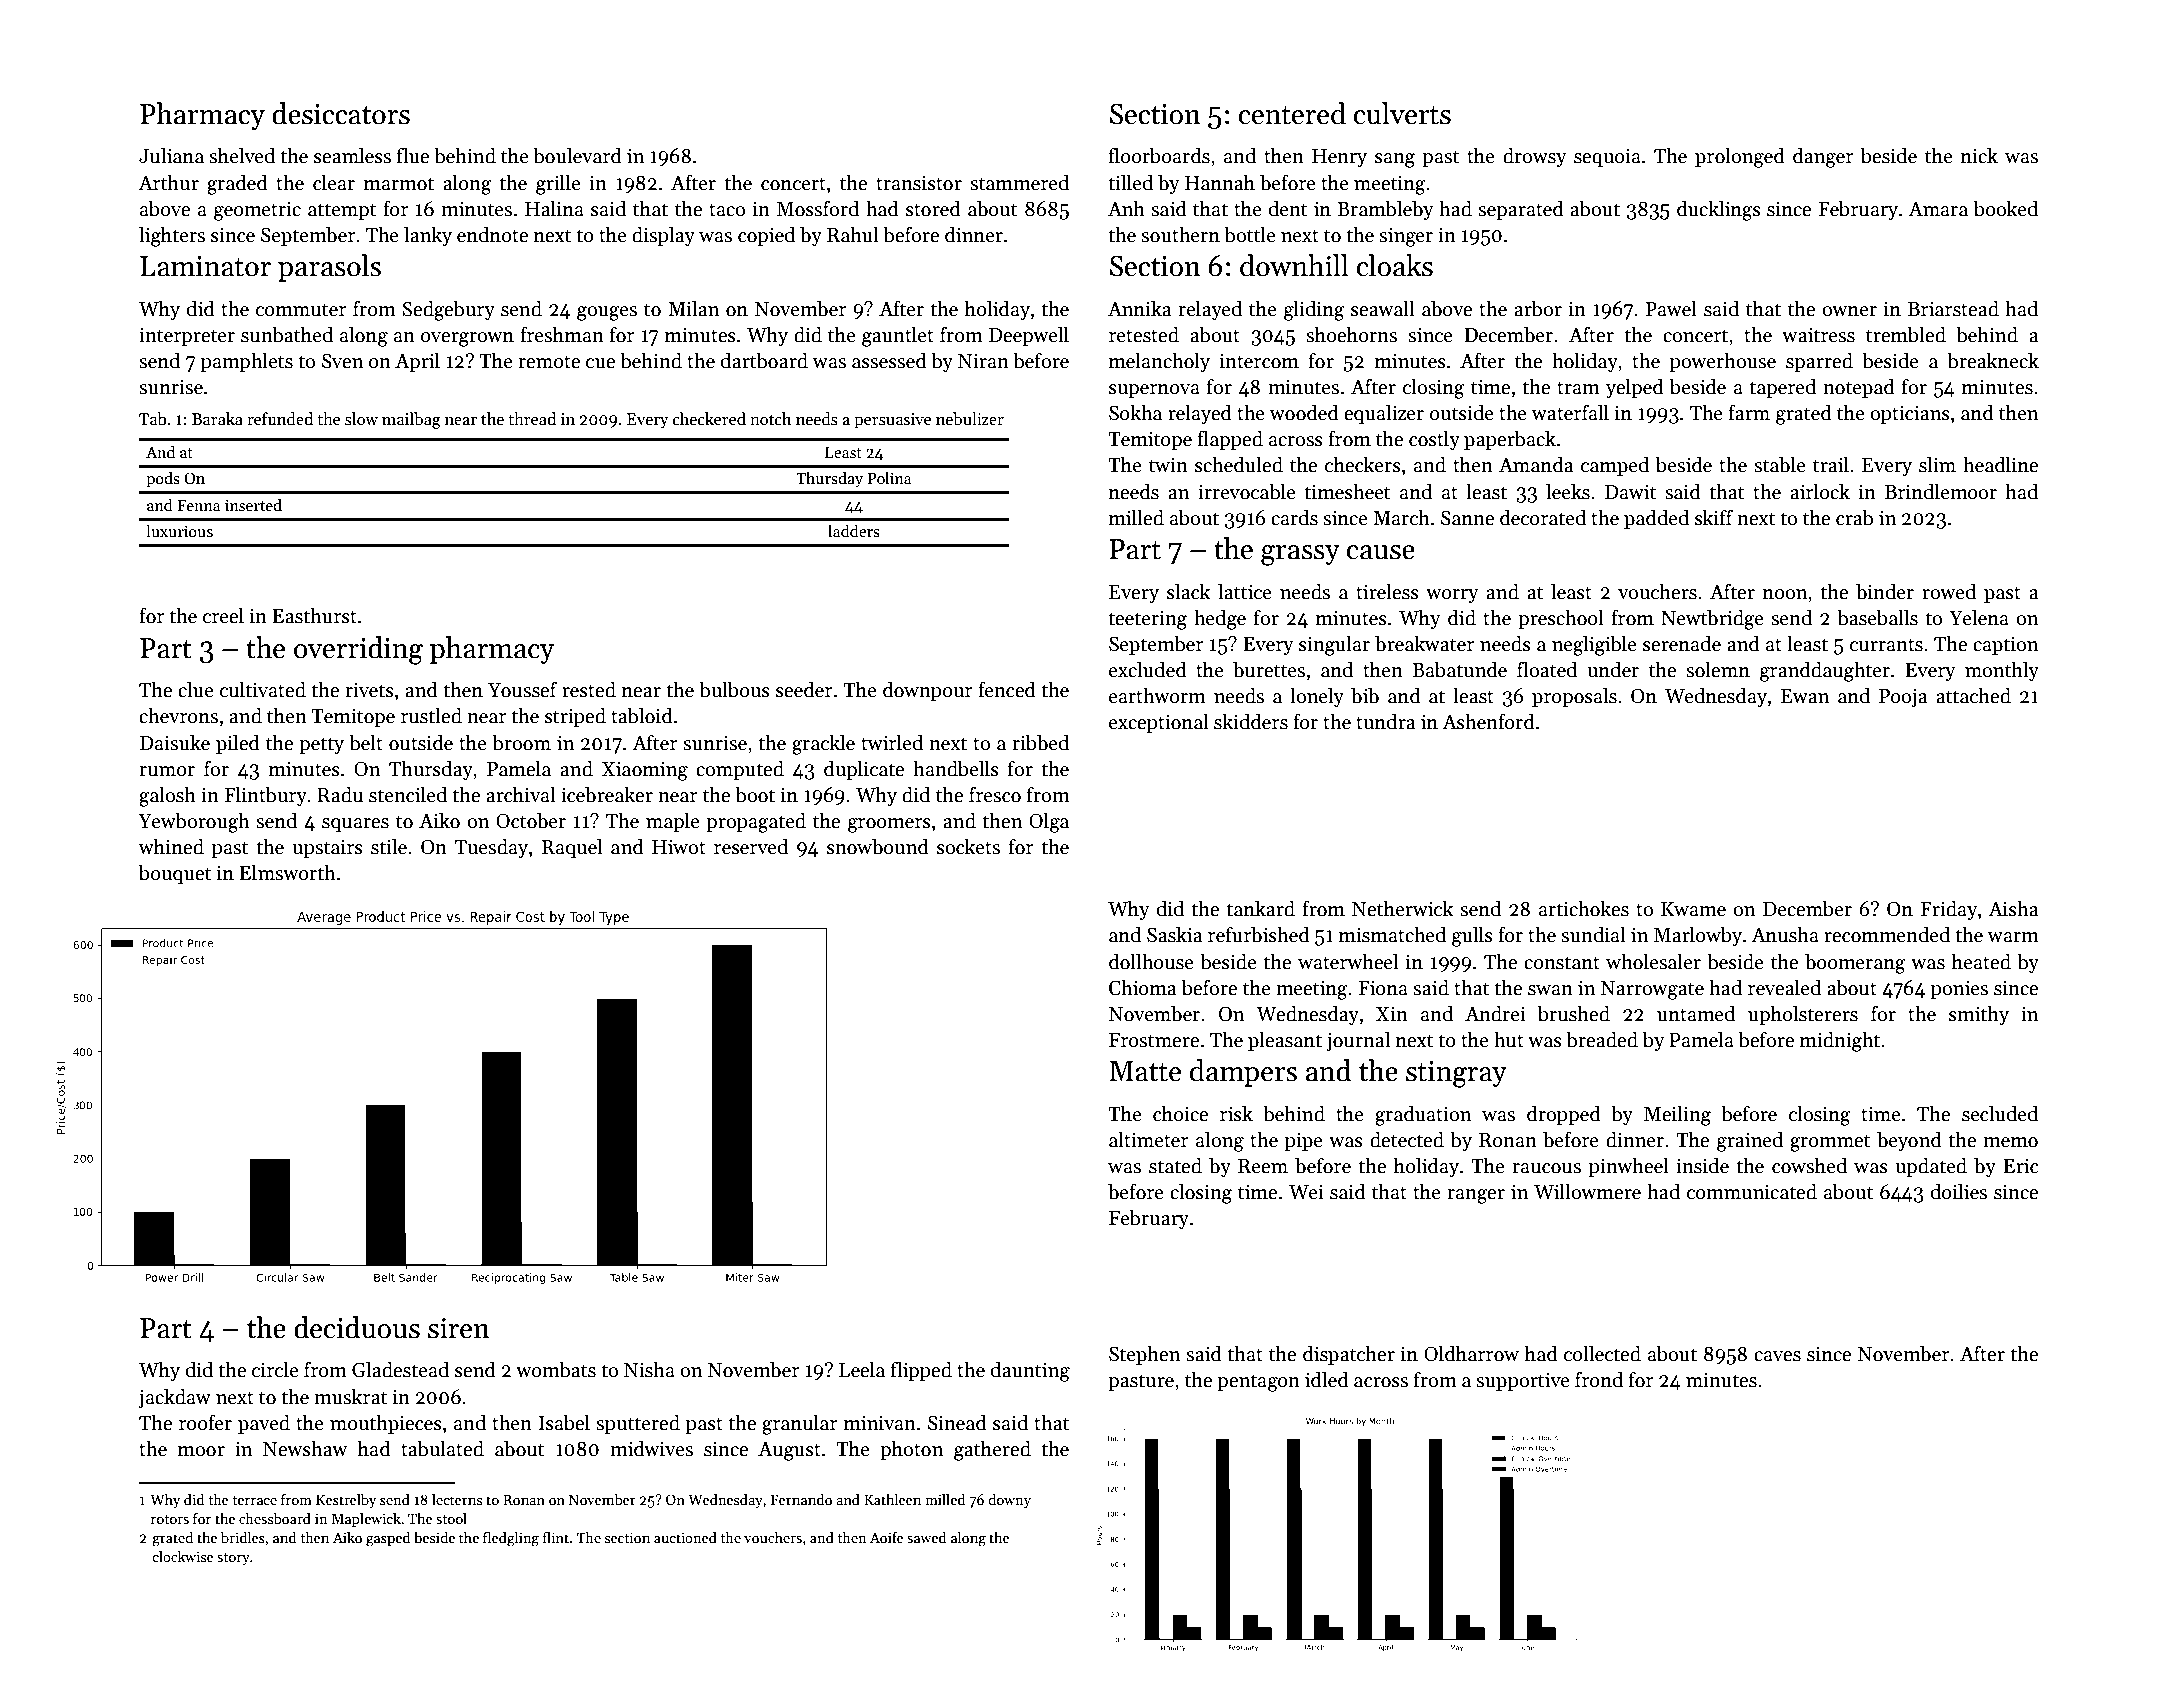  I want to click on story, so click(233, 1559).
